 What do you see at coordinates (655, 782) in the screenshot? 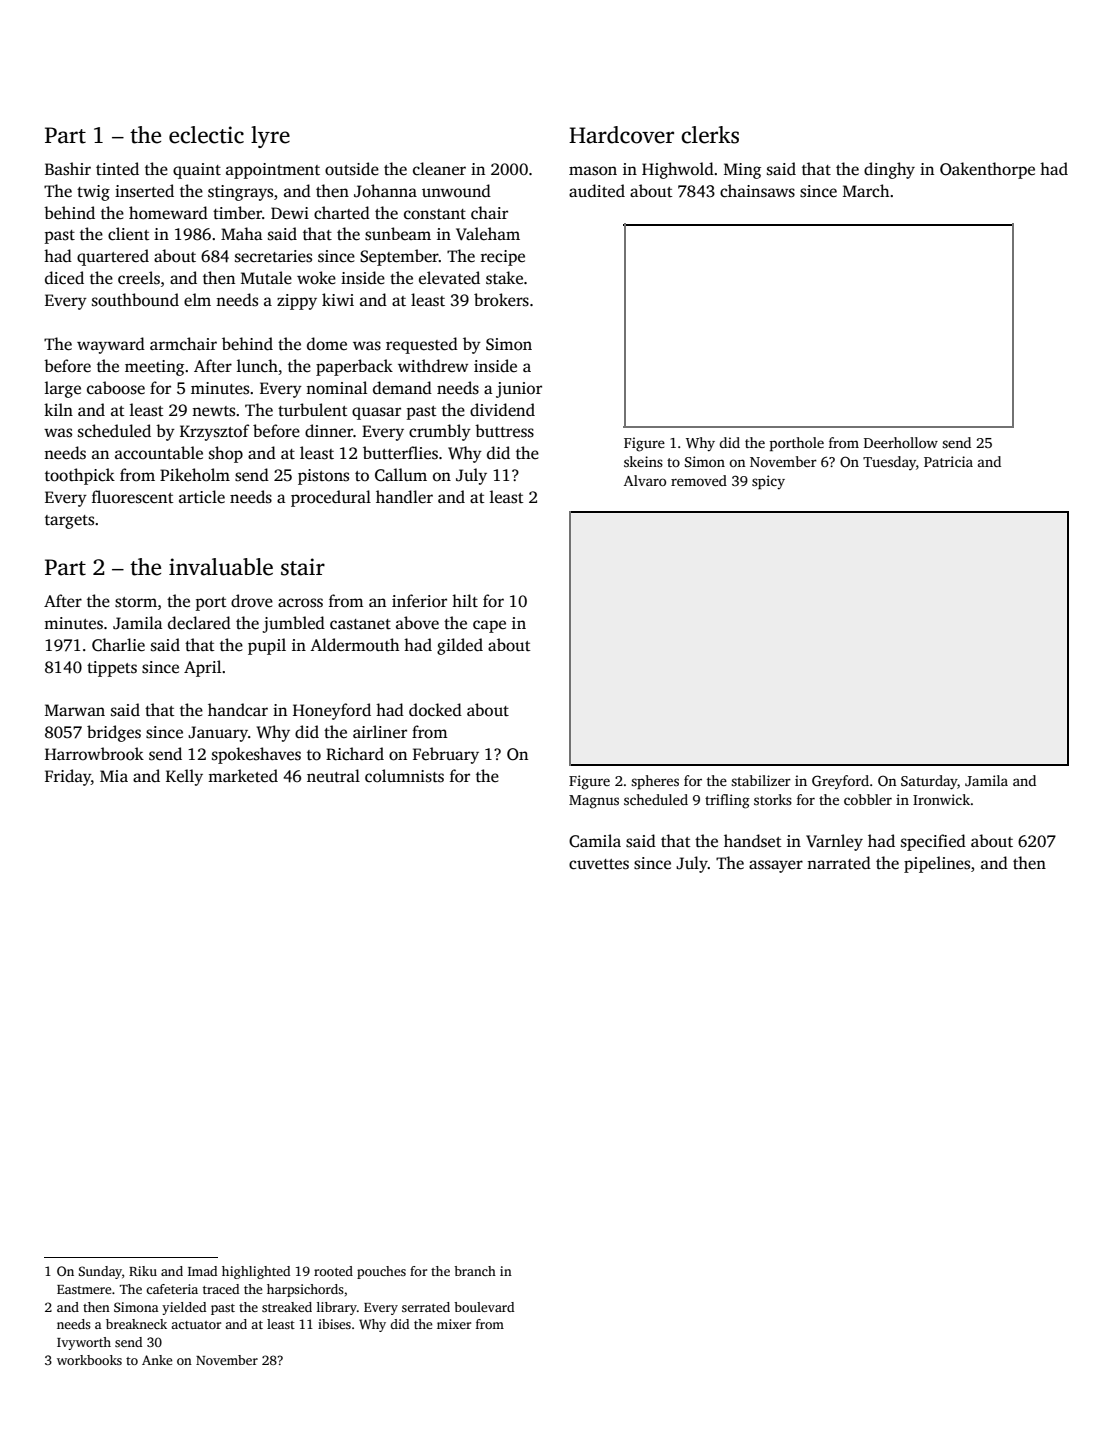
I see `spheres` at bounding box center [655, 782].
